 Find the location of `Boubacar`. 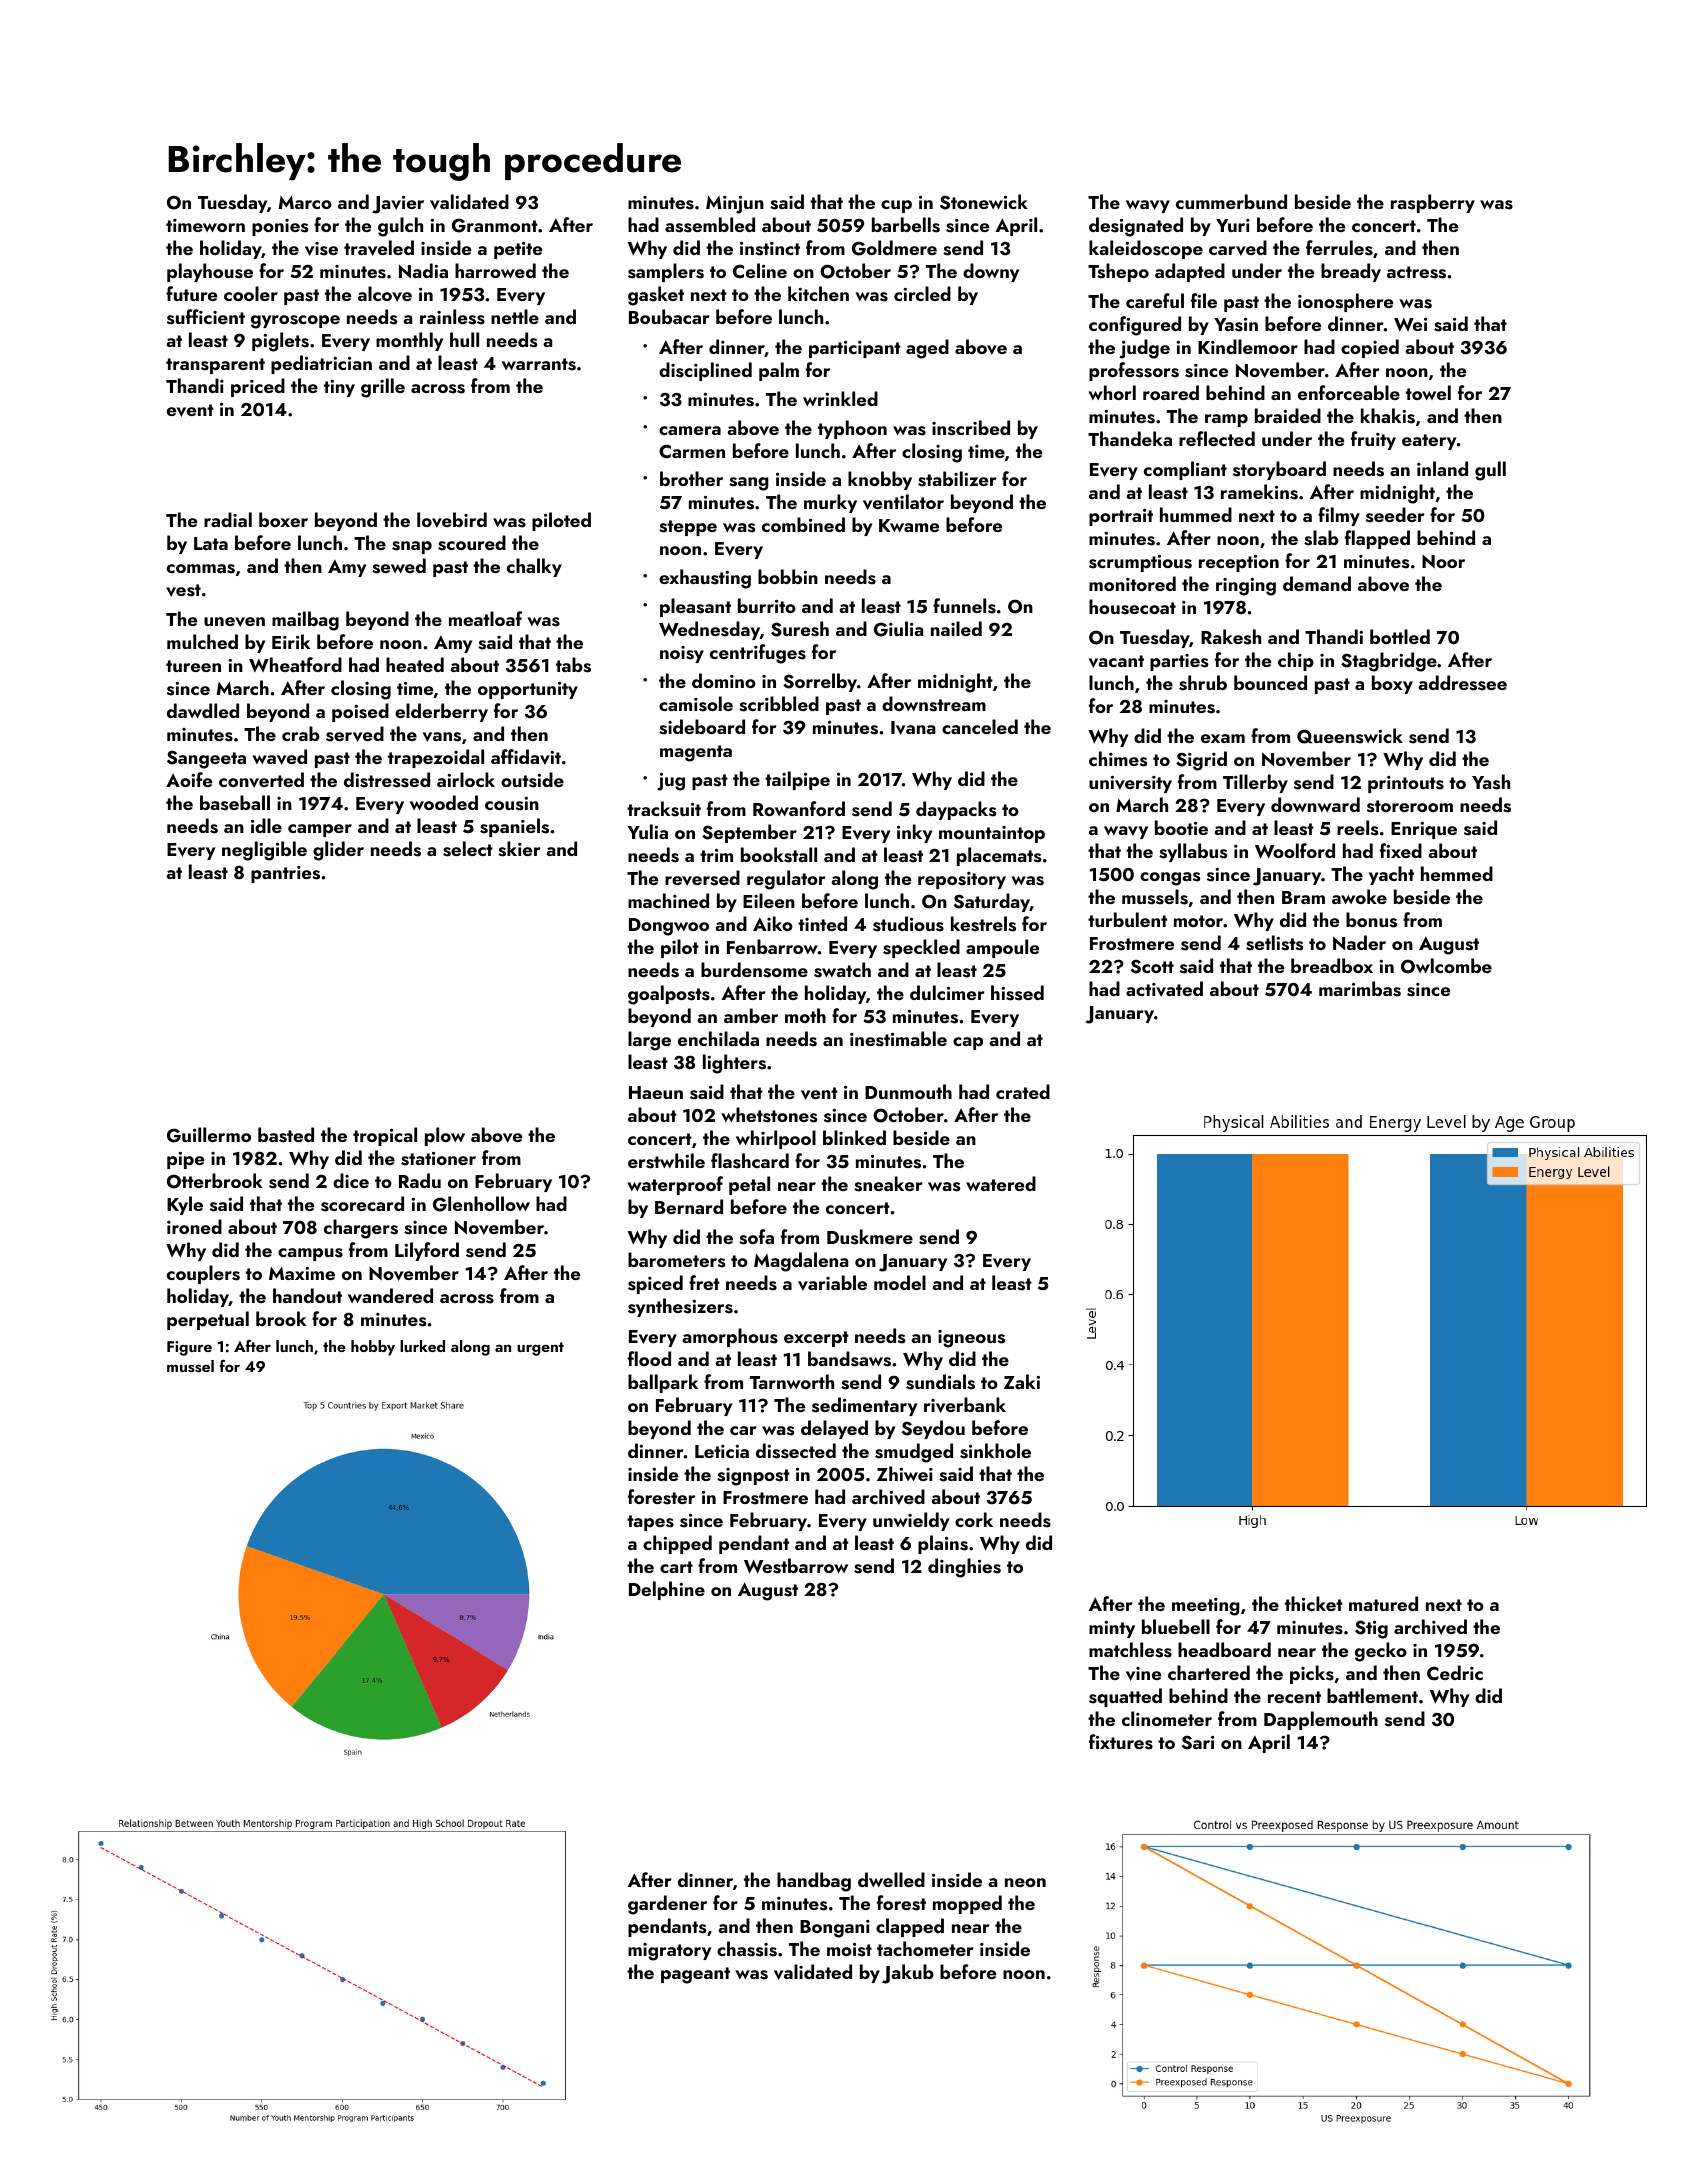

Boubacar is located at coordinates (669, 316).
